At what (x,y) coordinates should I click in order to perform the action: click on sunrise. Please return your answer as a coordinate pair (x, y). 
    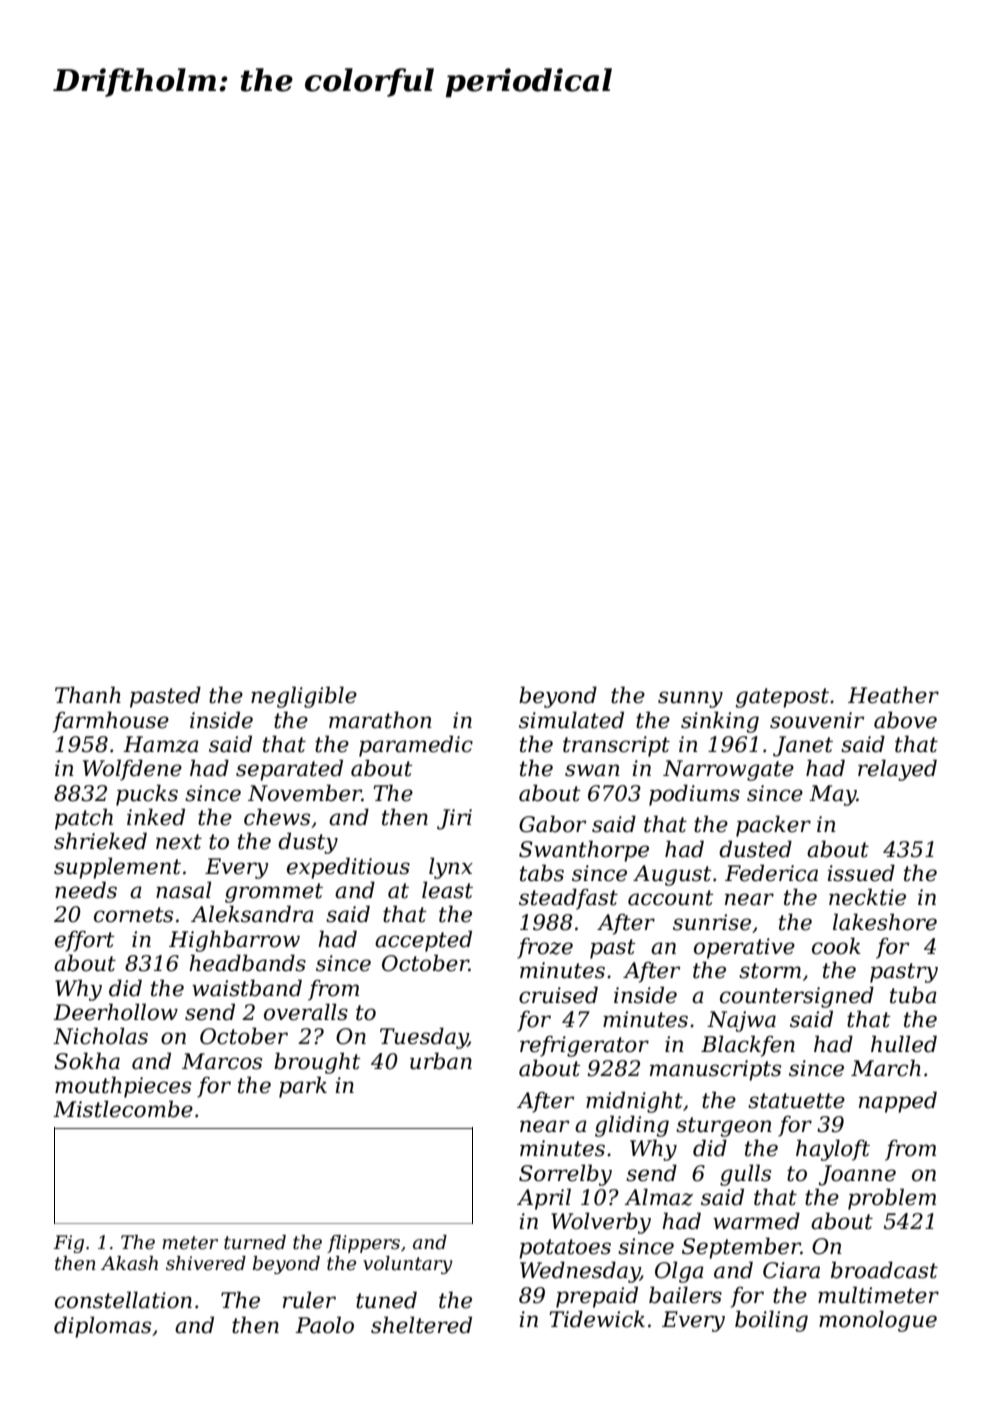
    Looking at the image, I should click on (712, 922).
